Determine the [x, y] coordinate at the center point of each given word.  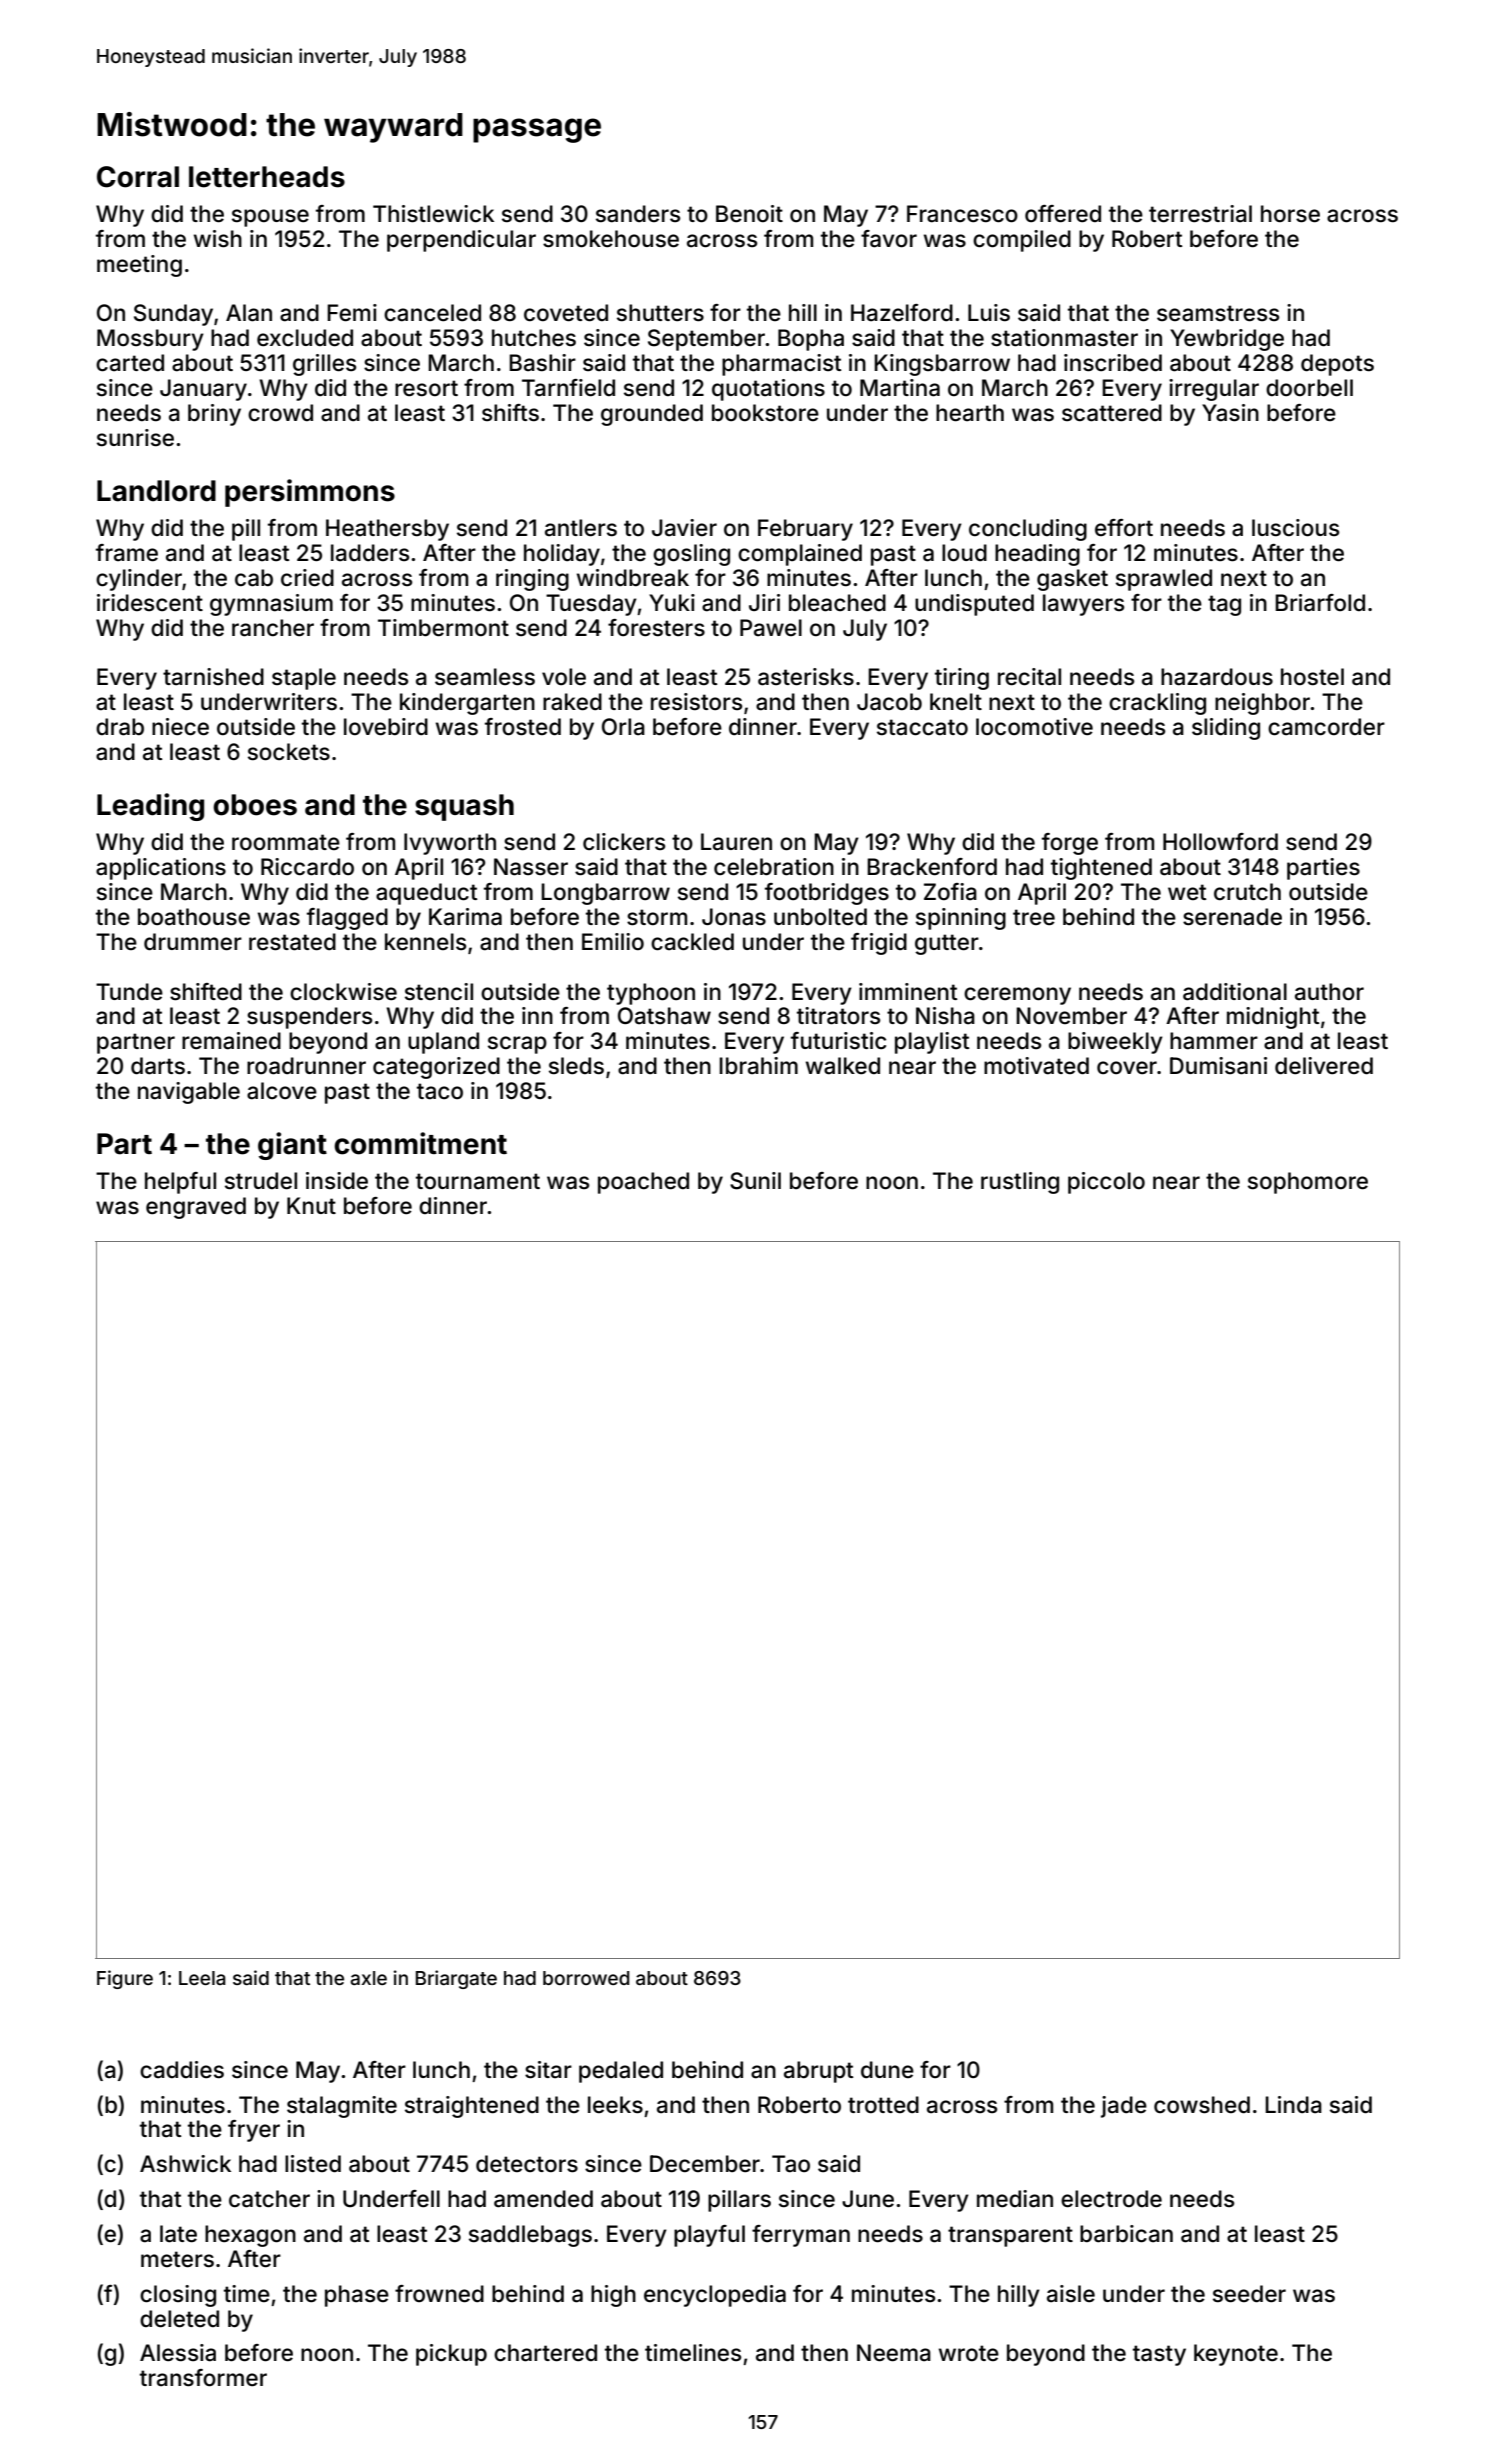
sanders [638, 214]
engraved [196, 1208]
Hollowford [1220, 842]
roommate [286, 842]
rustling [1020, 1183]
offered [1063, 214]
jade [1124, 2107]
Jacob [889, 702]
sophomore [1308, 1183]
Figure [125, 1979]
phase [357, 2296]
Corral [138, 177]
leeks [615, 2105]
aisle [1071, 2294]
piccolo [1106, 1183]
